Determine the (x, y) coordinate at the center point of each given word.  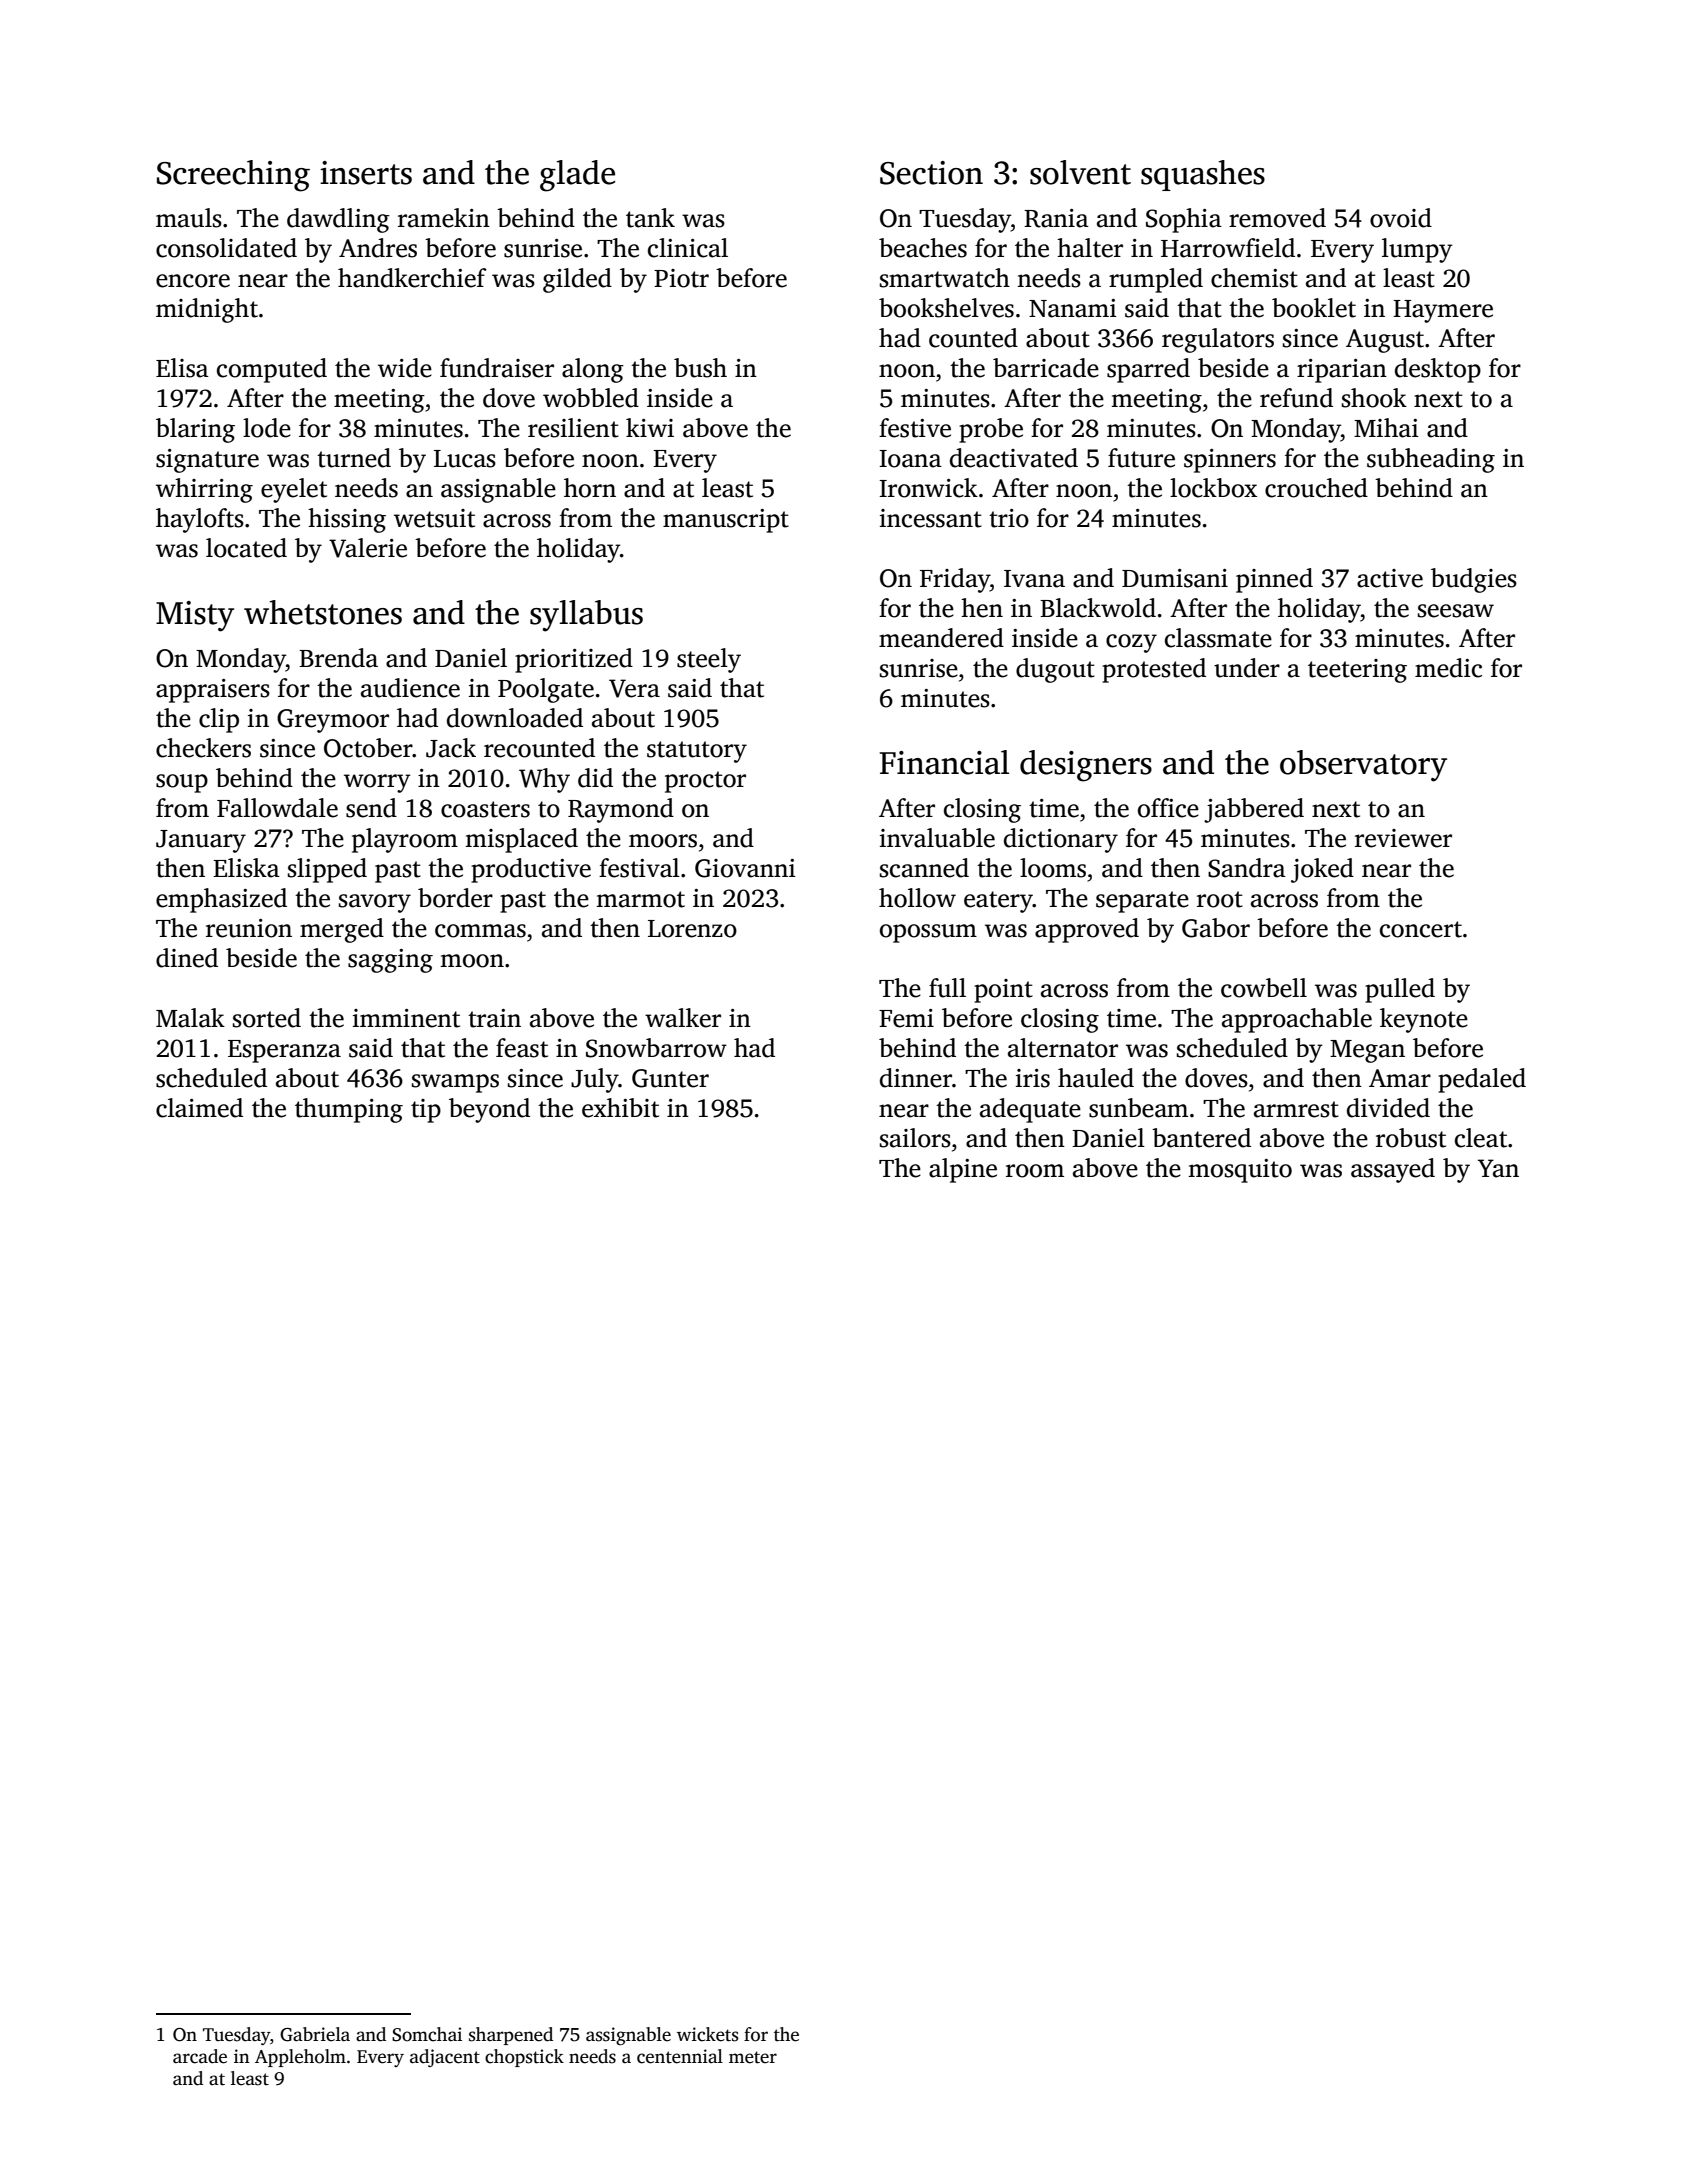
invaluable (937, 838)
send (371, 808)
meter (753, 2057)
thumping (349, 1110)
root (1220, 899)
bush (700, 368)
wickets (707, 2034)
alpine (963, 1170)
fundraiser (497, 368)
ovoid (1401, 218)
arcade (200, 2056)
